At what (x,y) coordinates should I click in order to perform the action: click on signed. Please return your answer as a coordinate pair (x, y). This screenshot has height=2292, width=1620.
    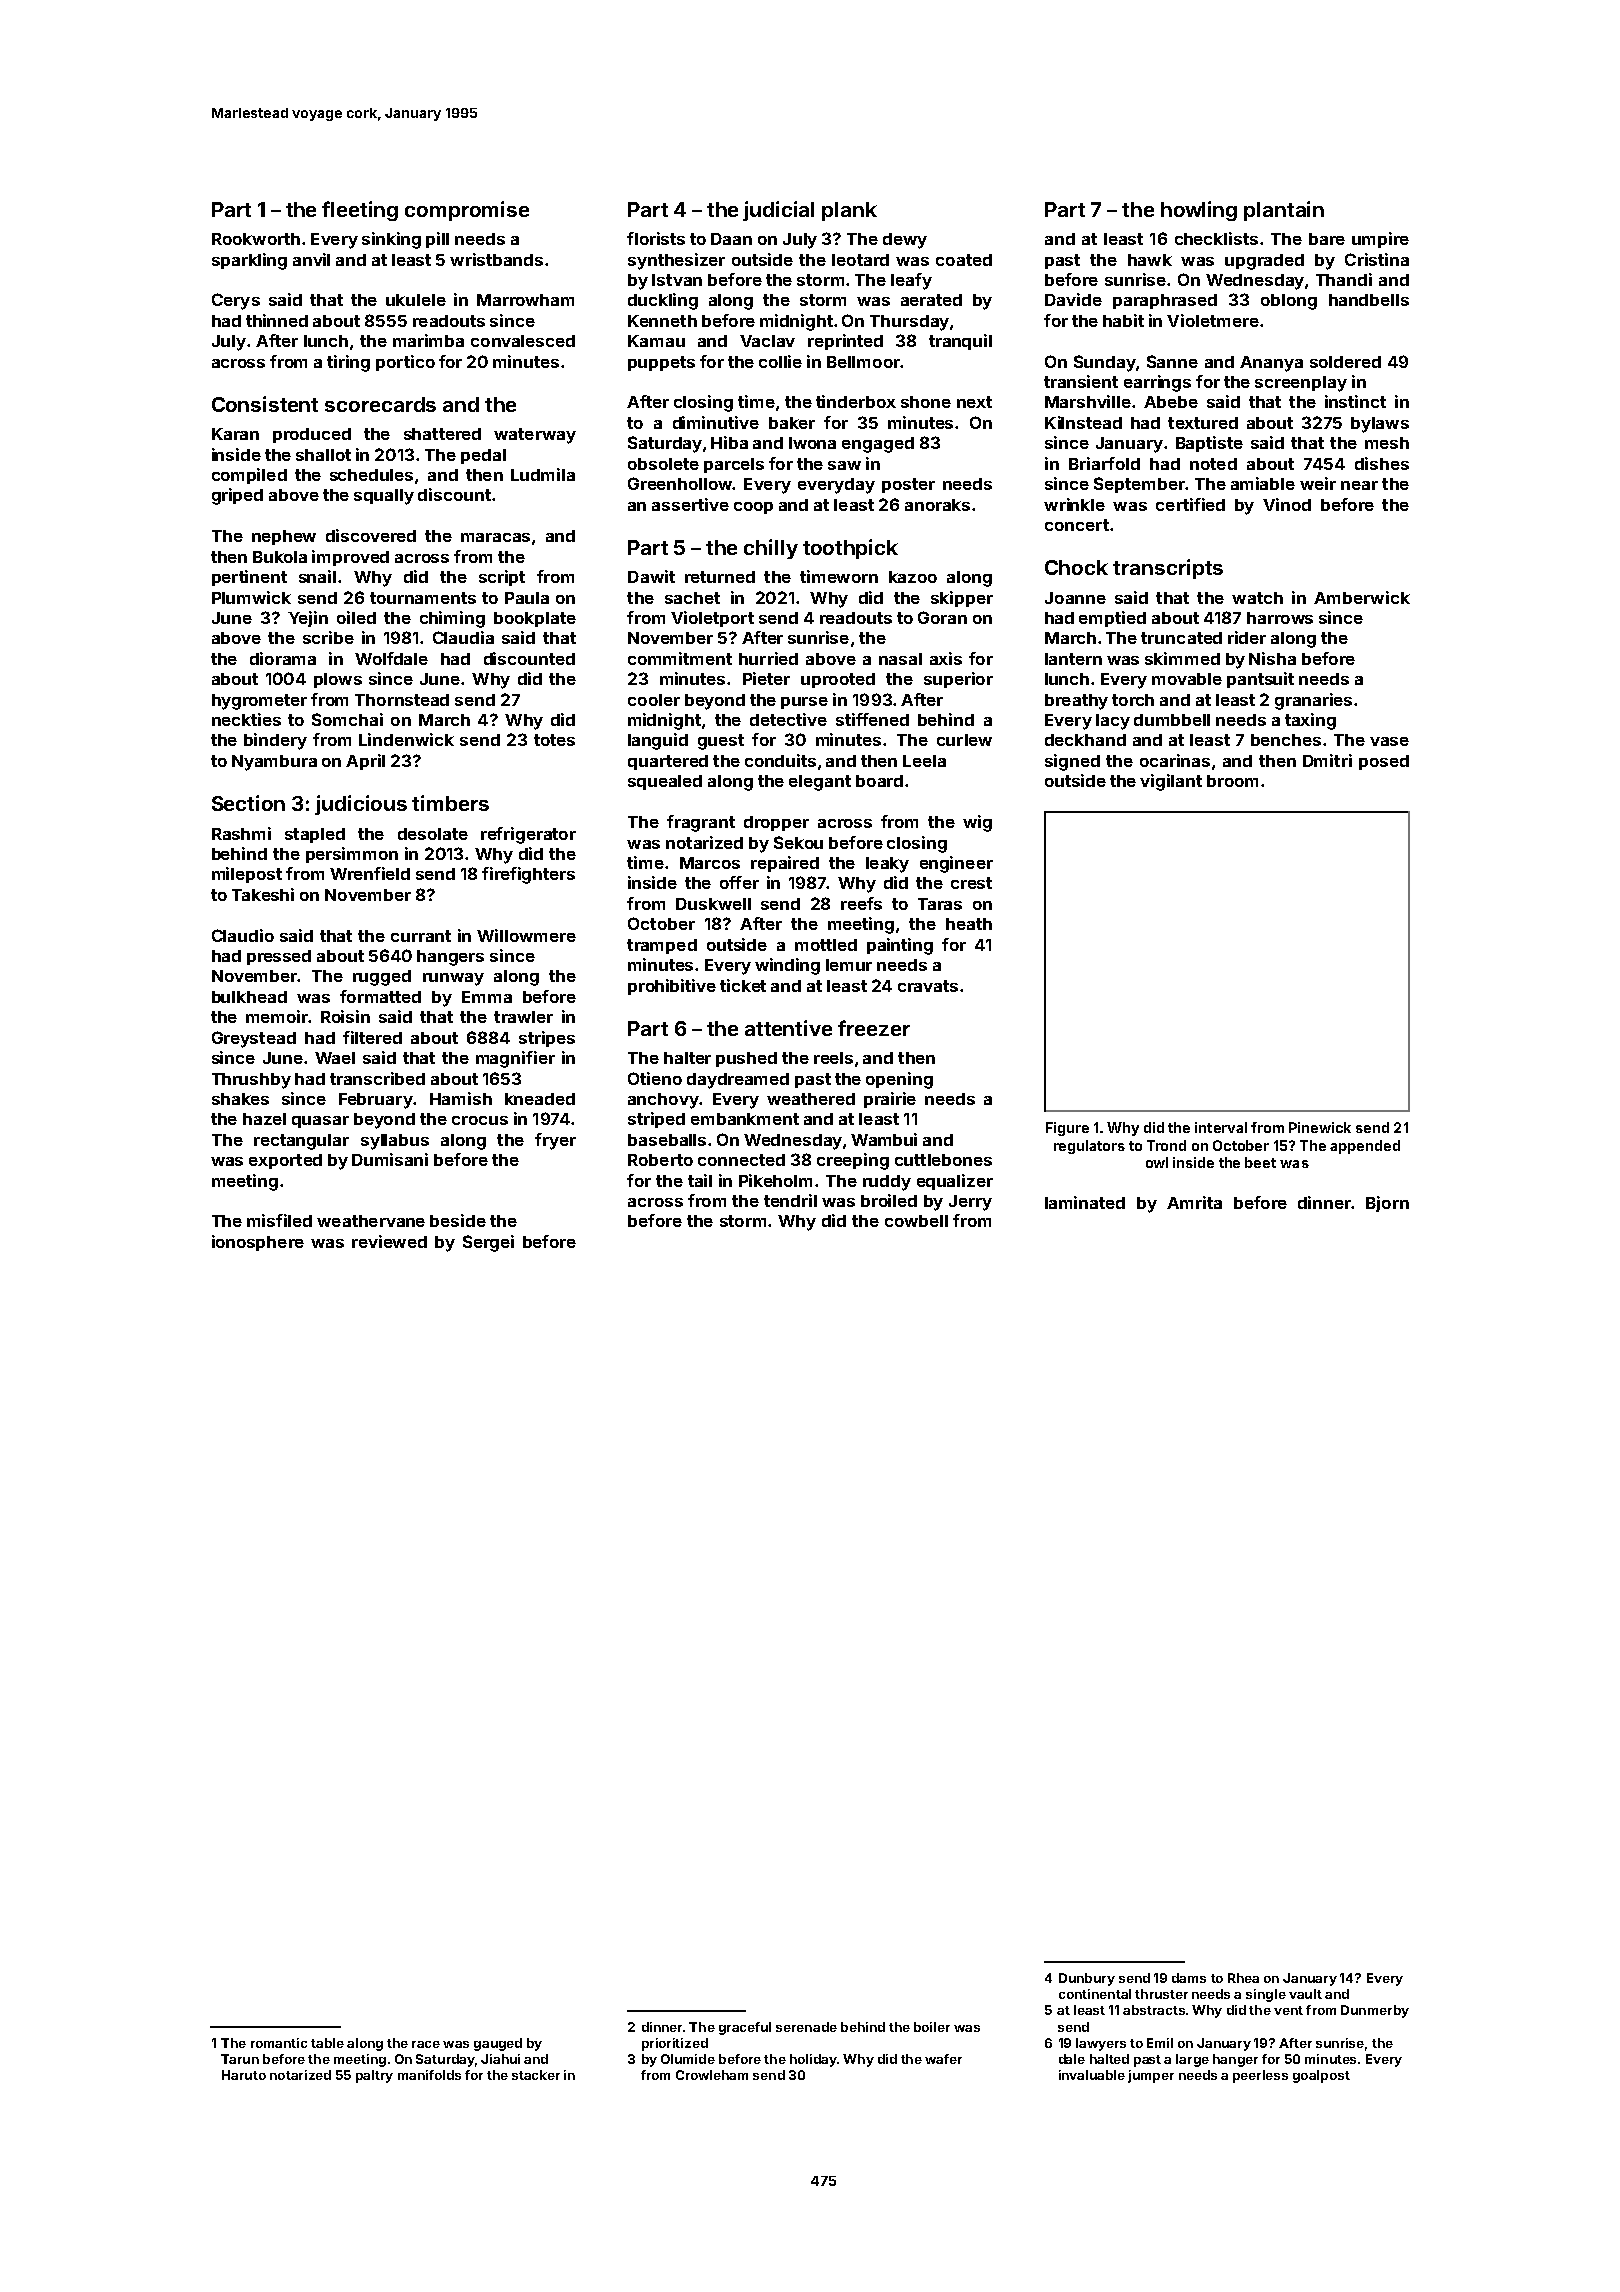
    Looking at the image, I should click on (1072, 762).
